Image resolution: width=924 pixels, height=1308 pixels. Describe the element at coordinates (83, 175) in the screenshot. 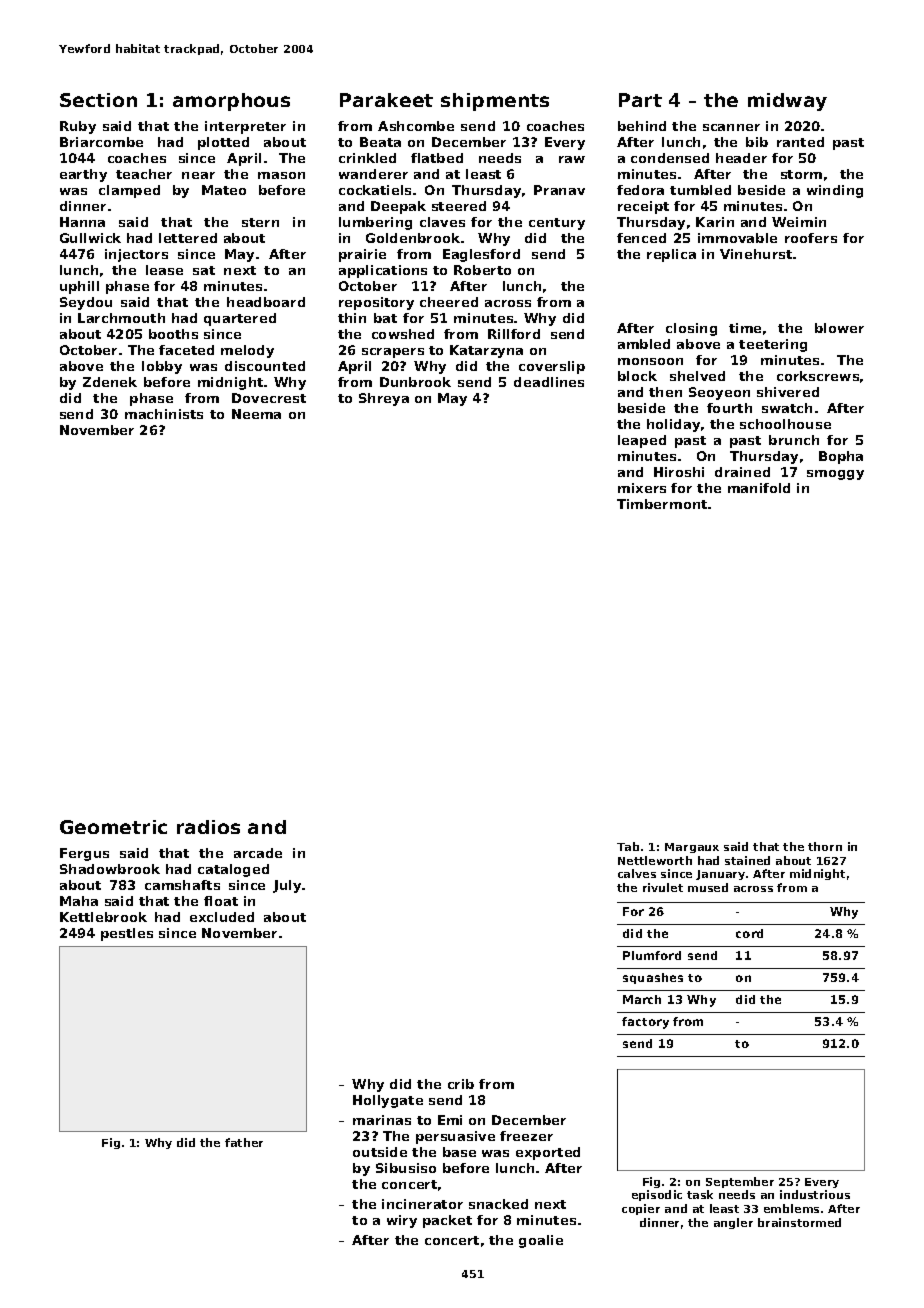

I see `earthy` at that location.
